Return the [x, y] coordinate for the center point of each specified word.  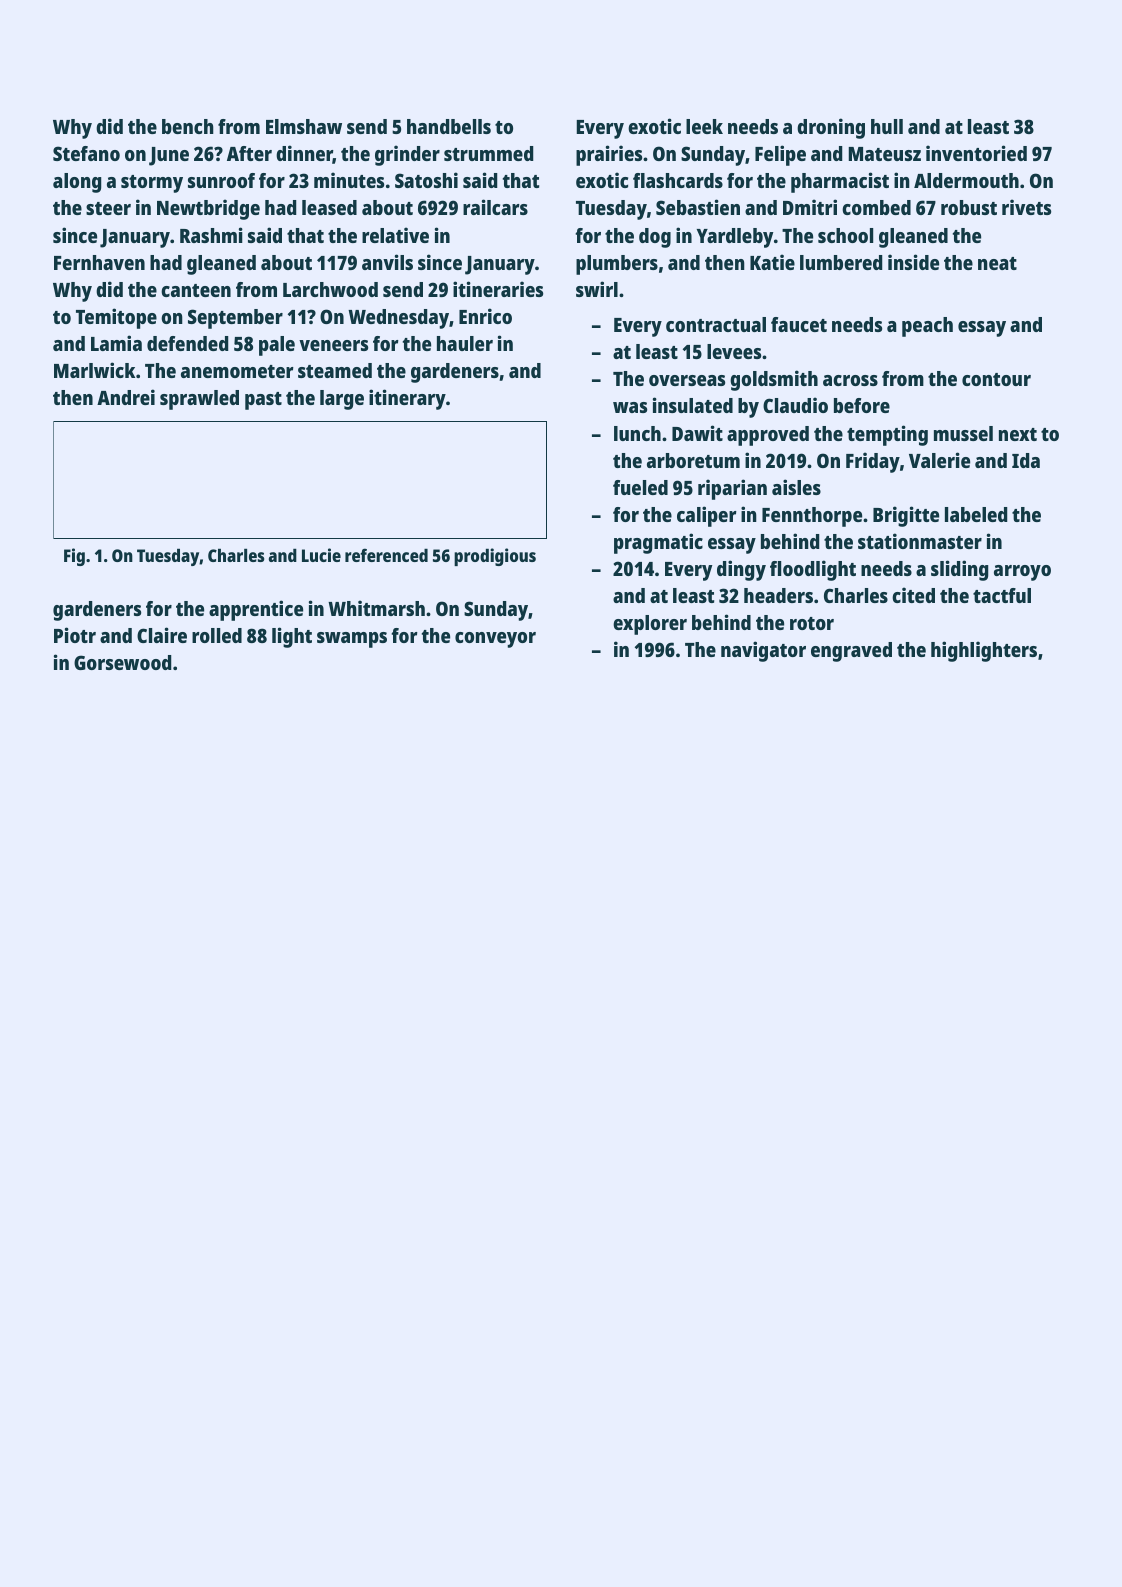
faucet [799, 324]
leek [704, 126]
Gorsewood [122, 662]
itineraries [498, 289]
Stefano [86, 153]
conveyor [495, 640]
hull [887, 126]
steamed [335, 370]
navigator [763, 651]
